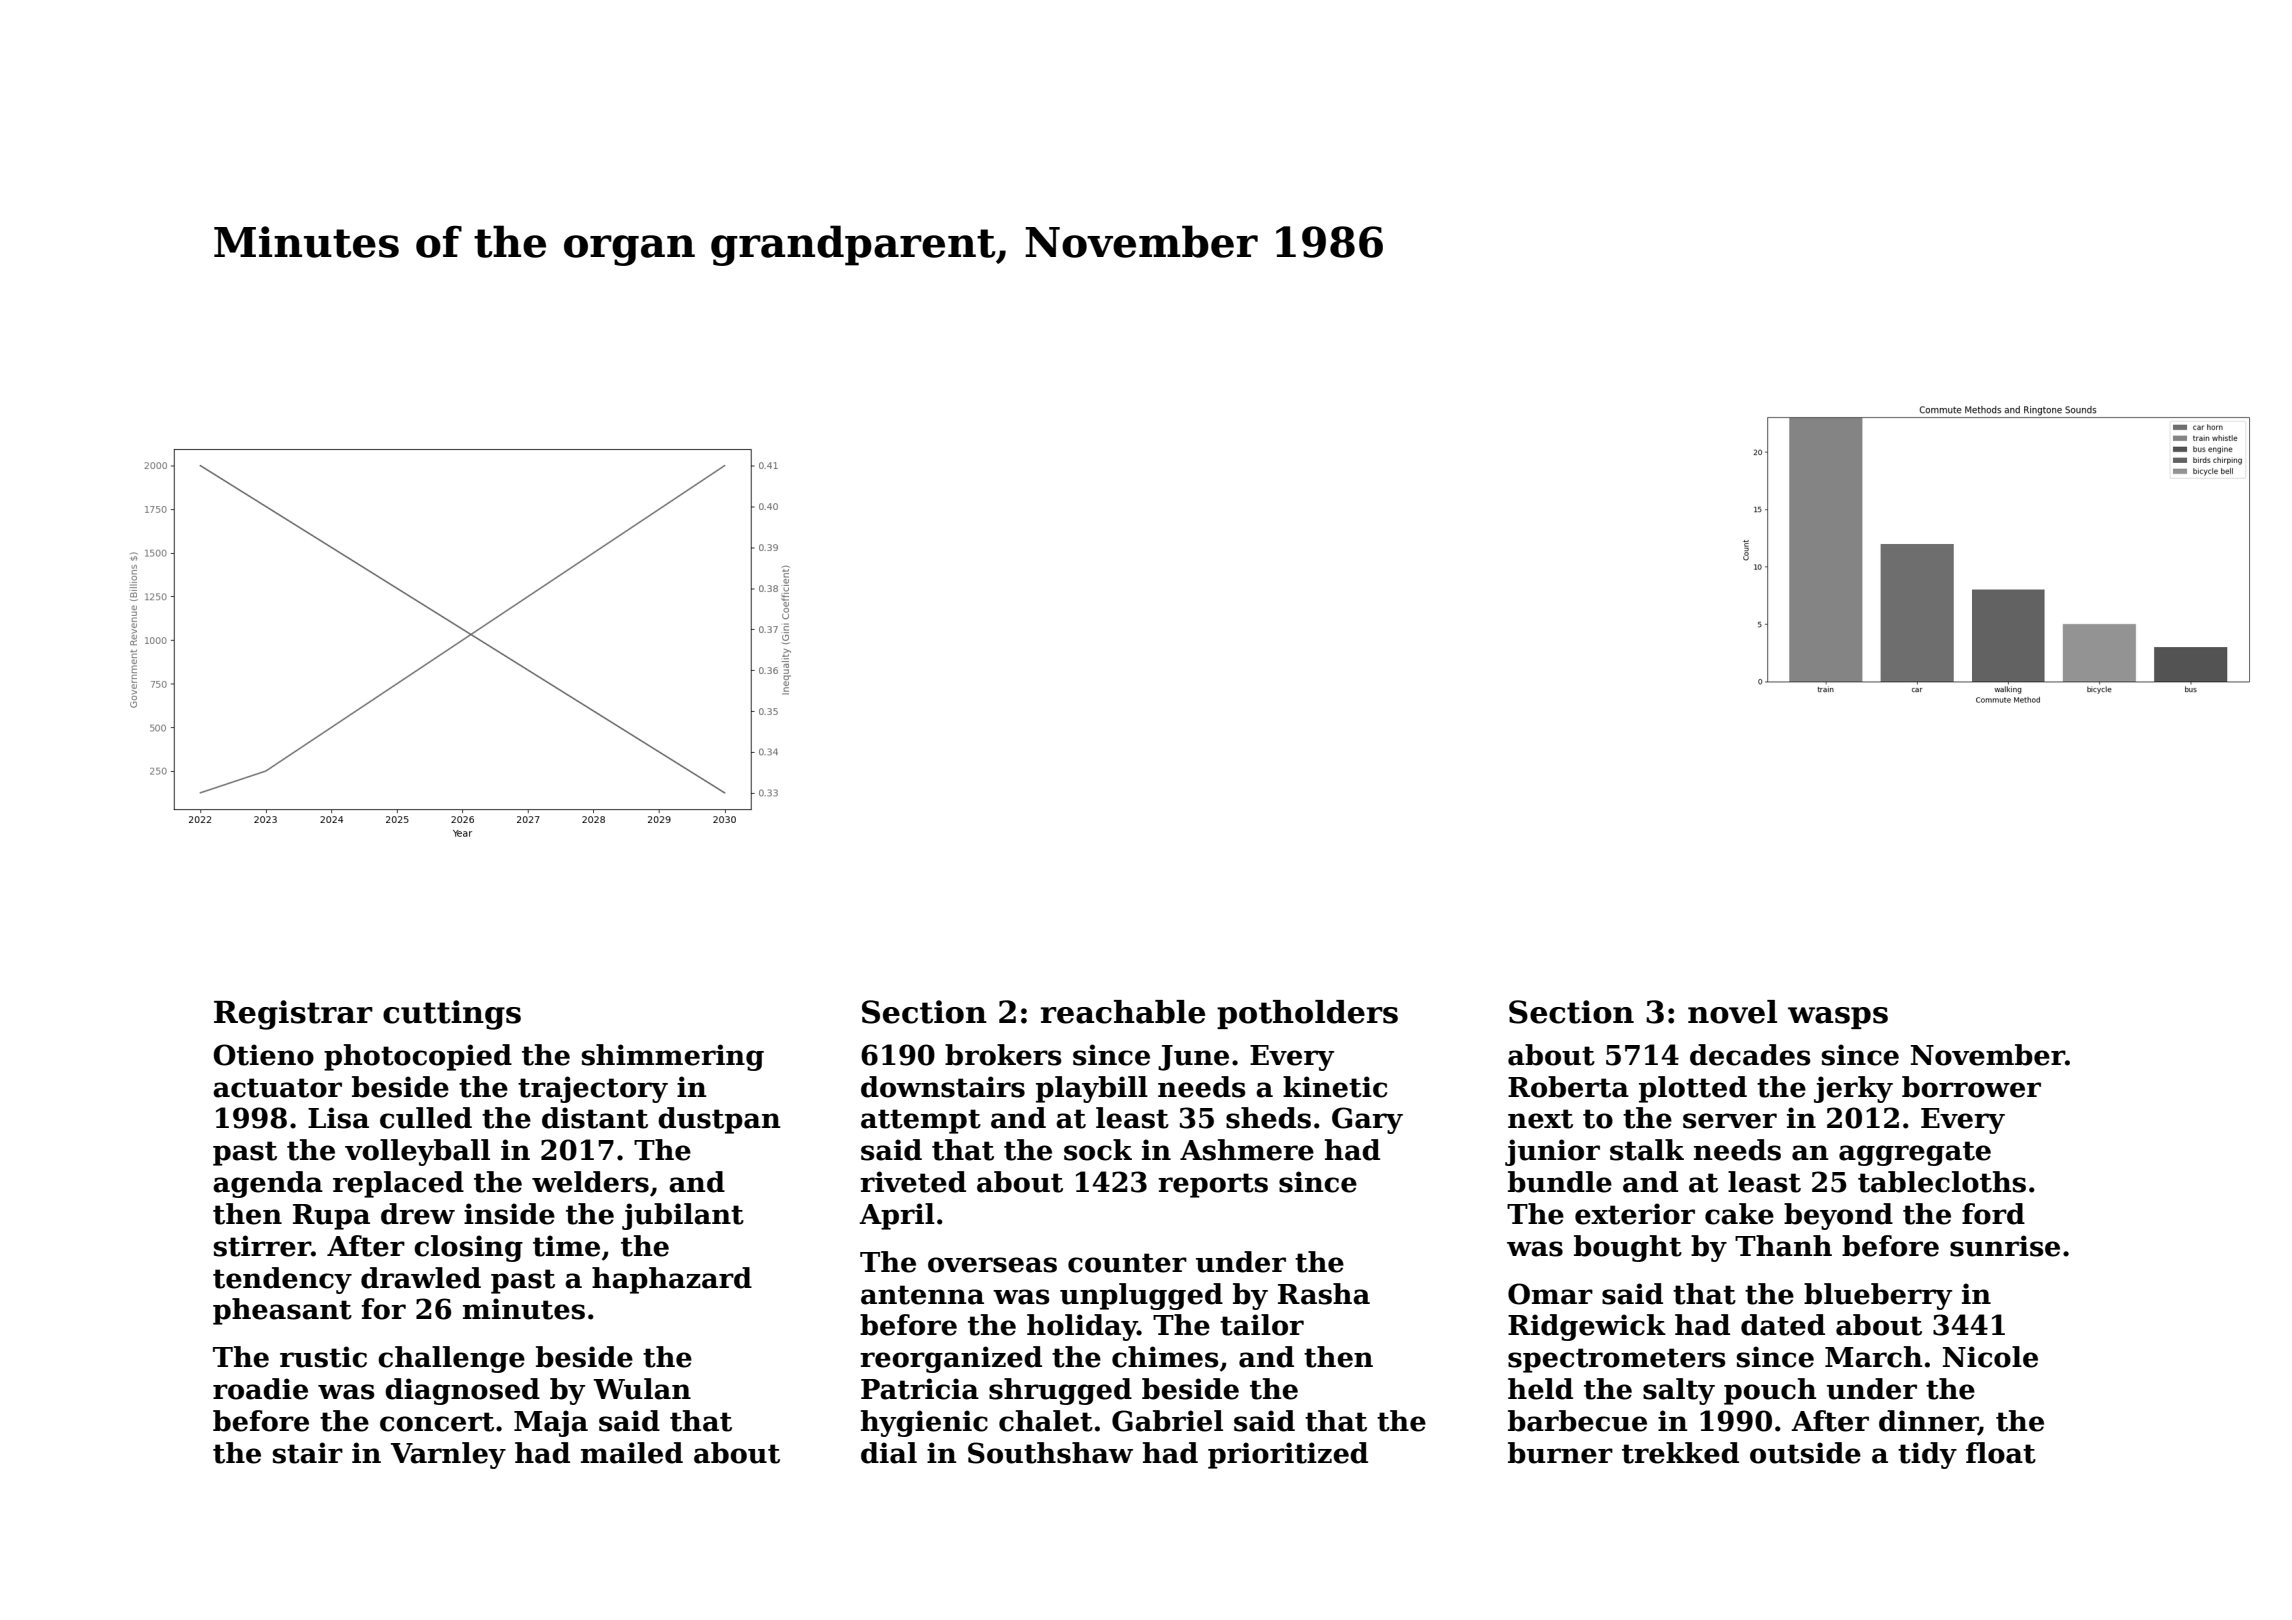 Image resolution: width=2292 pixels, height=1620 pixels. I want to click on stirrer, so click(262, 1246).
